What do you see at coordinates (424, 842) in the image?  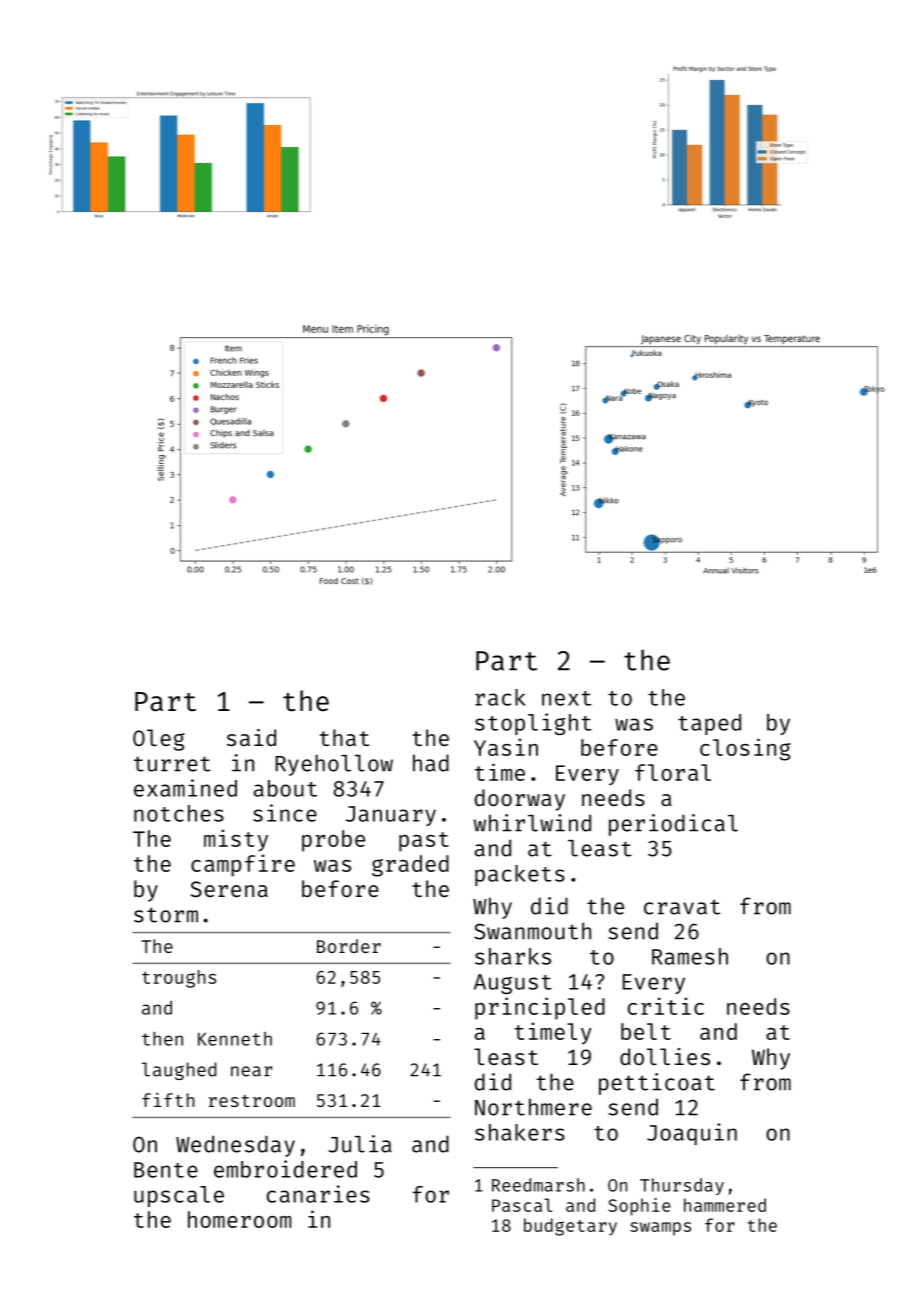 I see `past` at bounding box center [424, 842].
